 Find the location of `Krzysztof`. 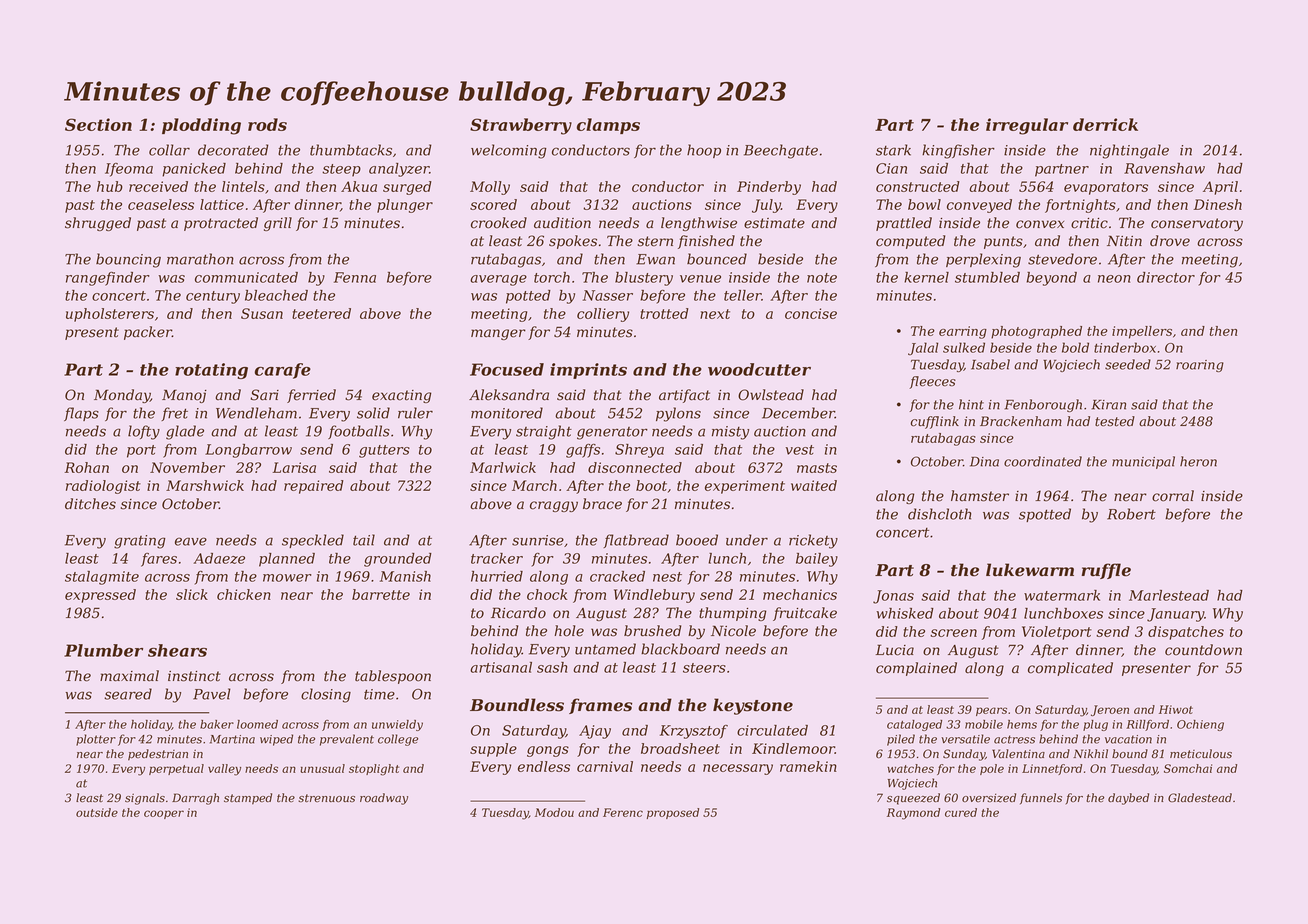

Krzysztof is located at coordinates (694, 732).
